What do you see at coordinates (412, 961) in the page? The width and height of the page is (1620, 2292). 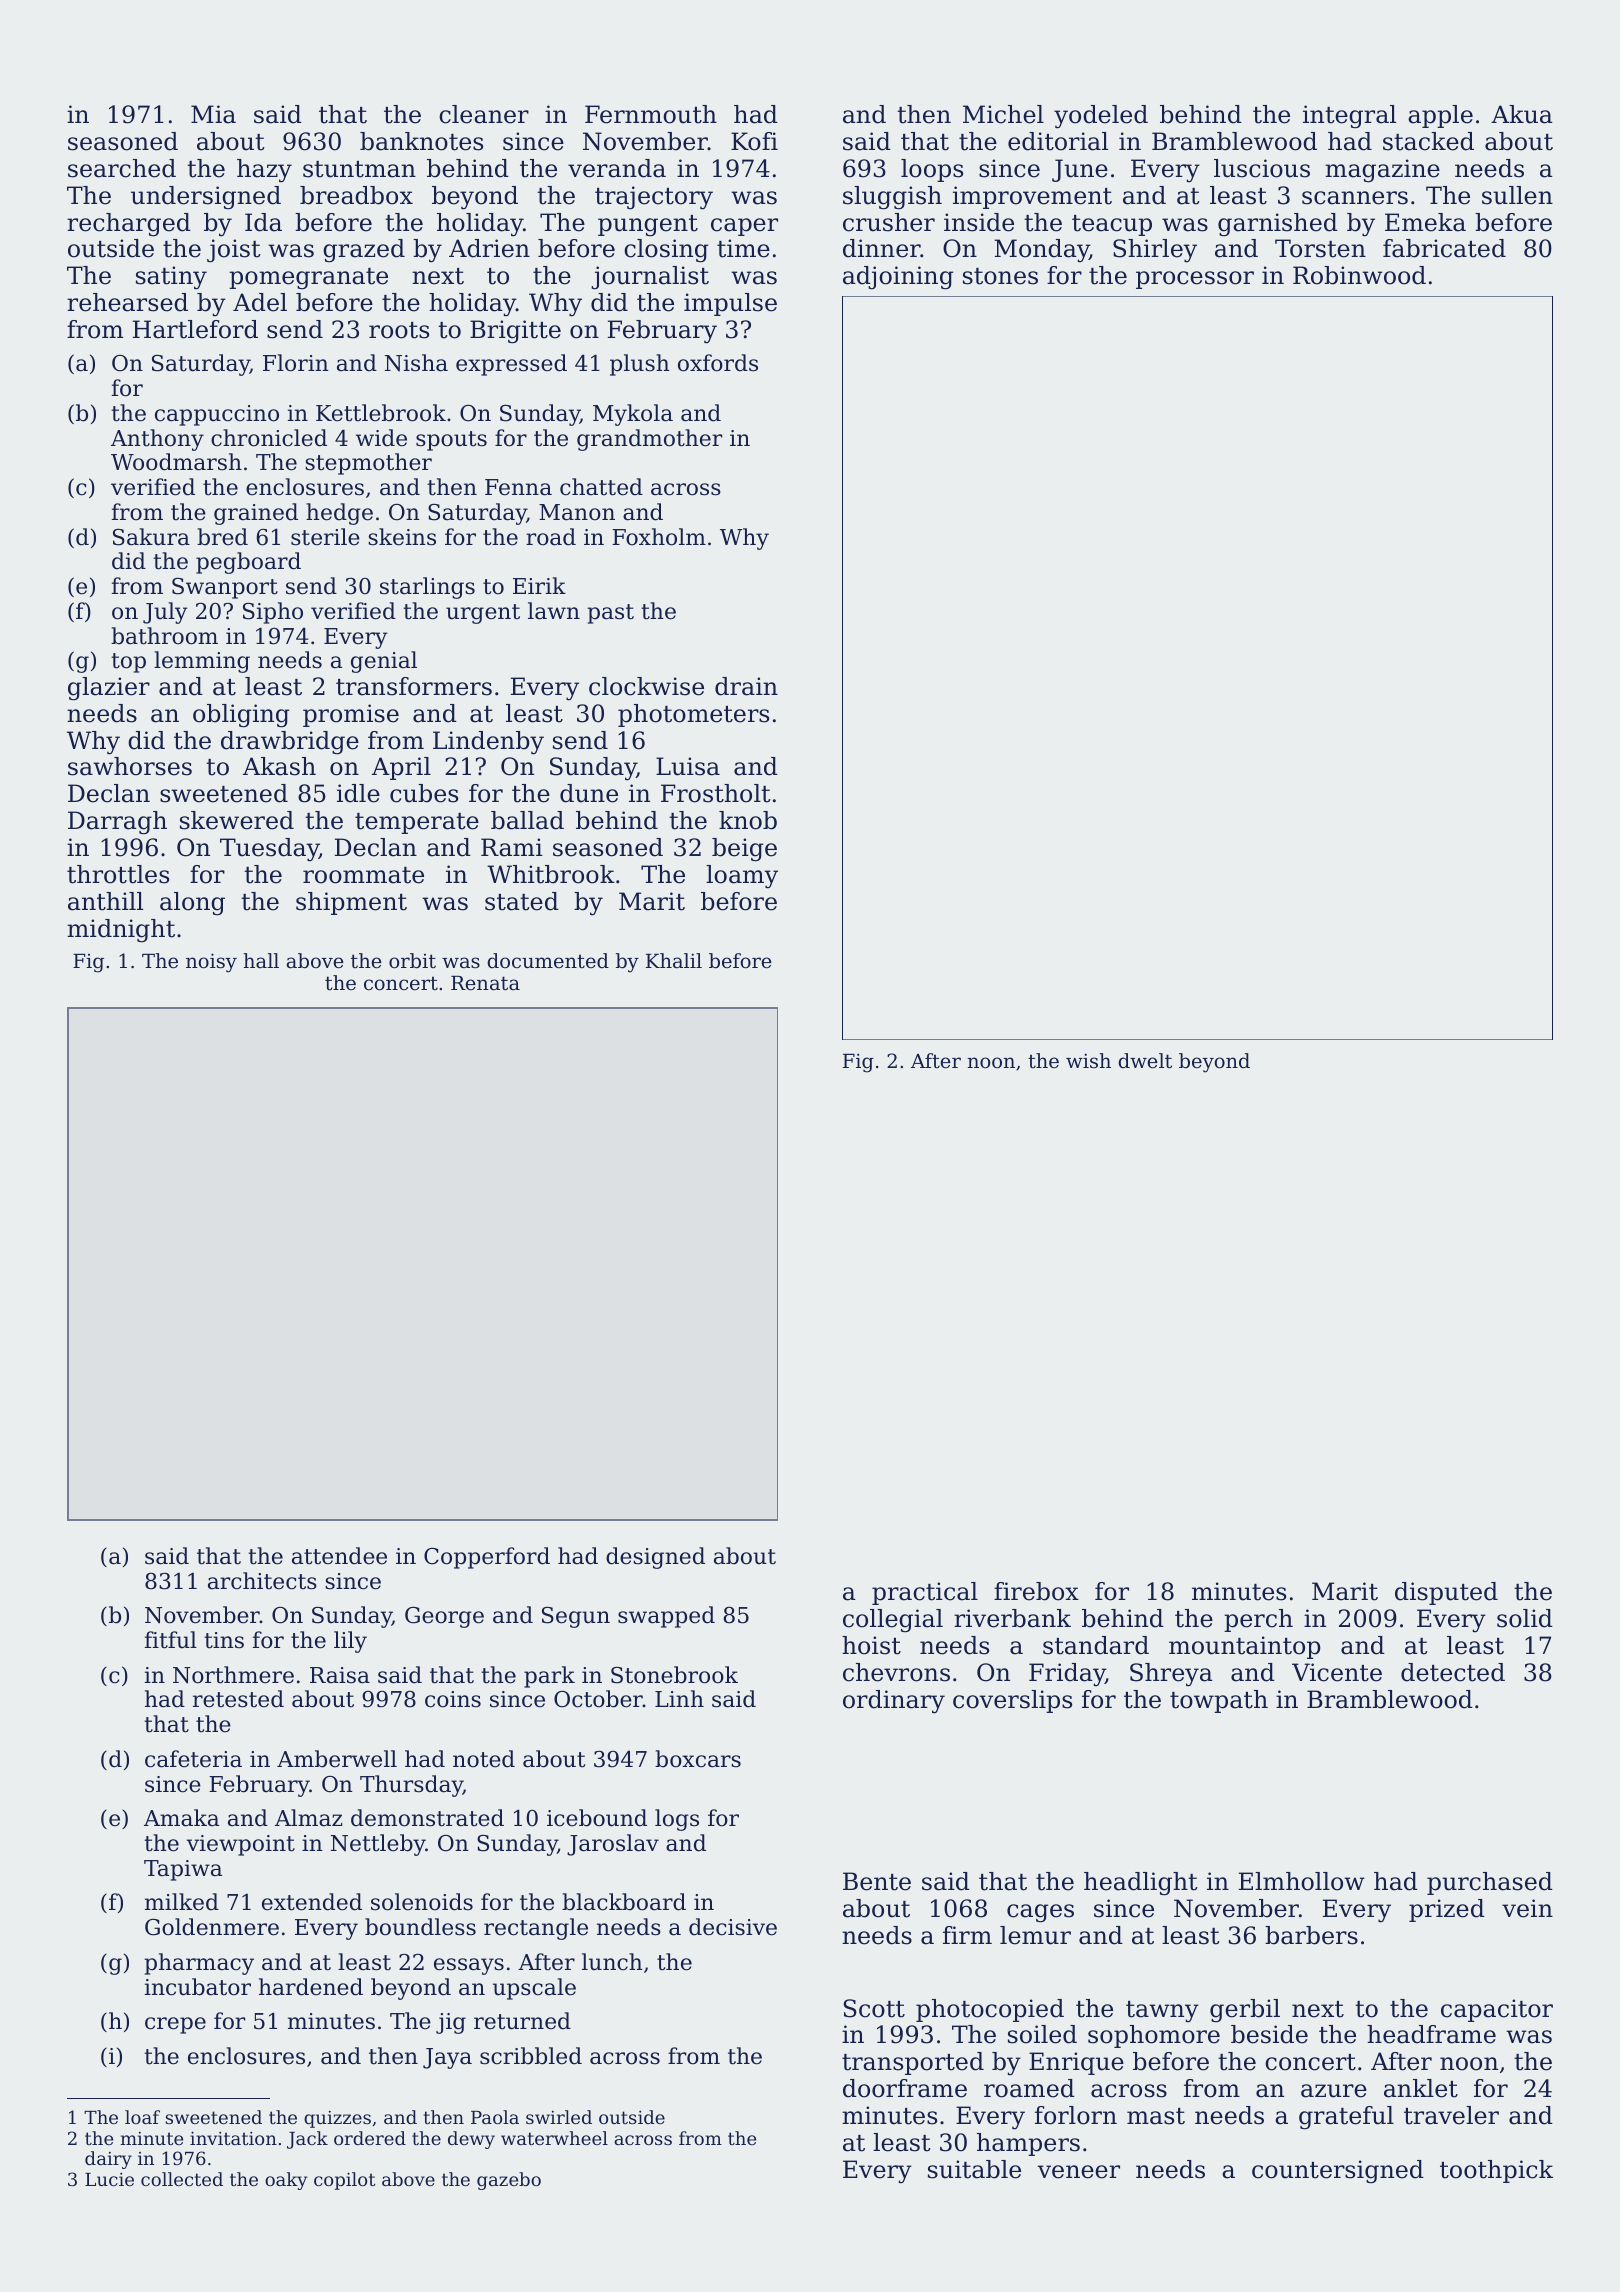 I see `orbit` at bounding box center [412, 961].
